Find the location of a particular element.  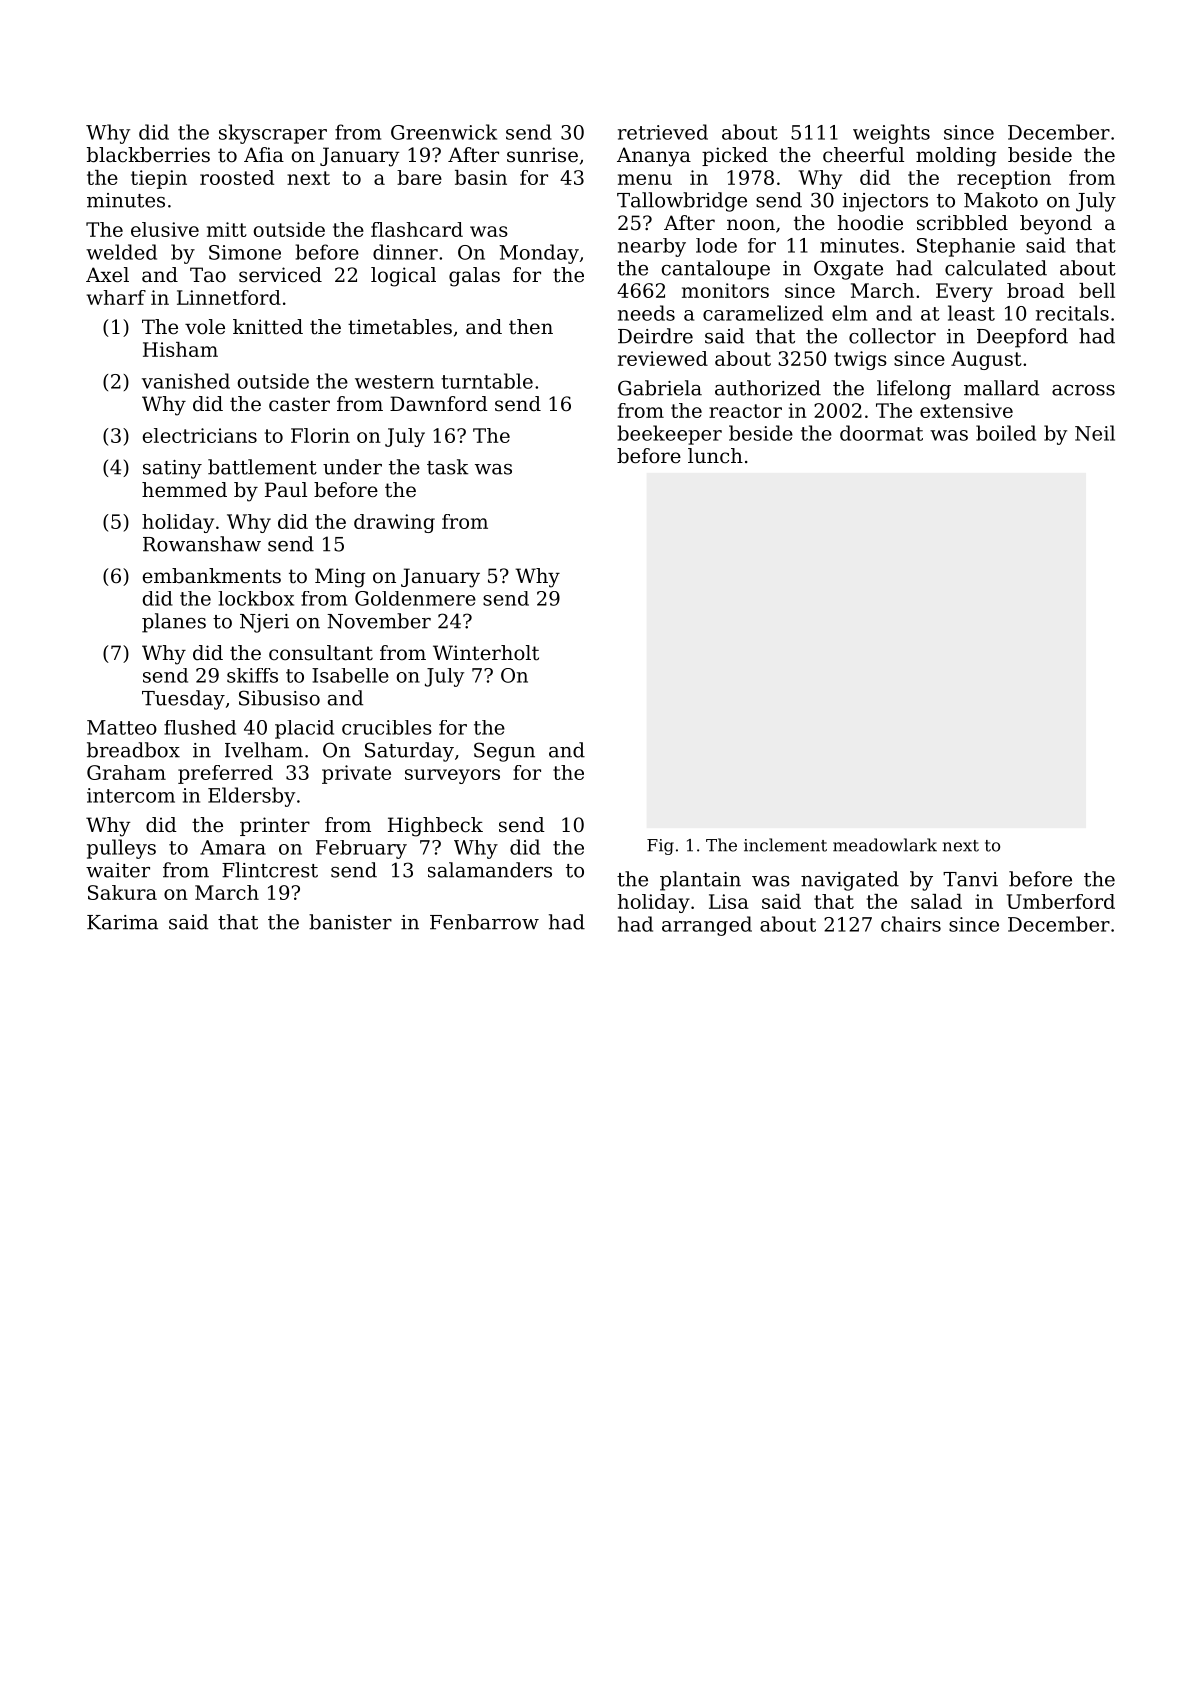

retrieved is located at coordinates (663, 132).
